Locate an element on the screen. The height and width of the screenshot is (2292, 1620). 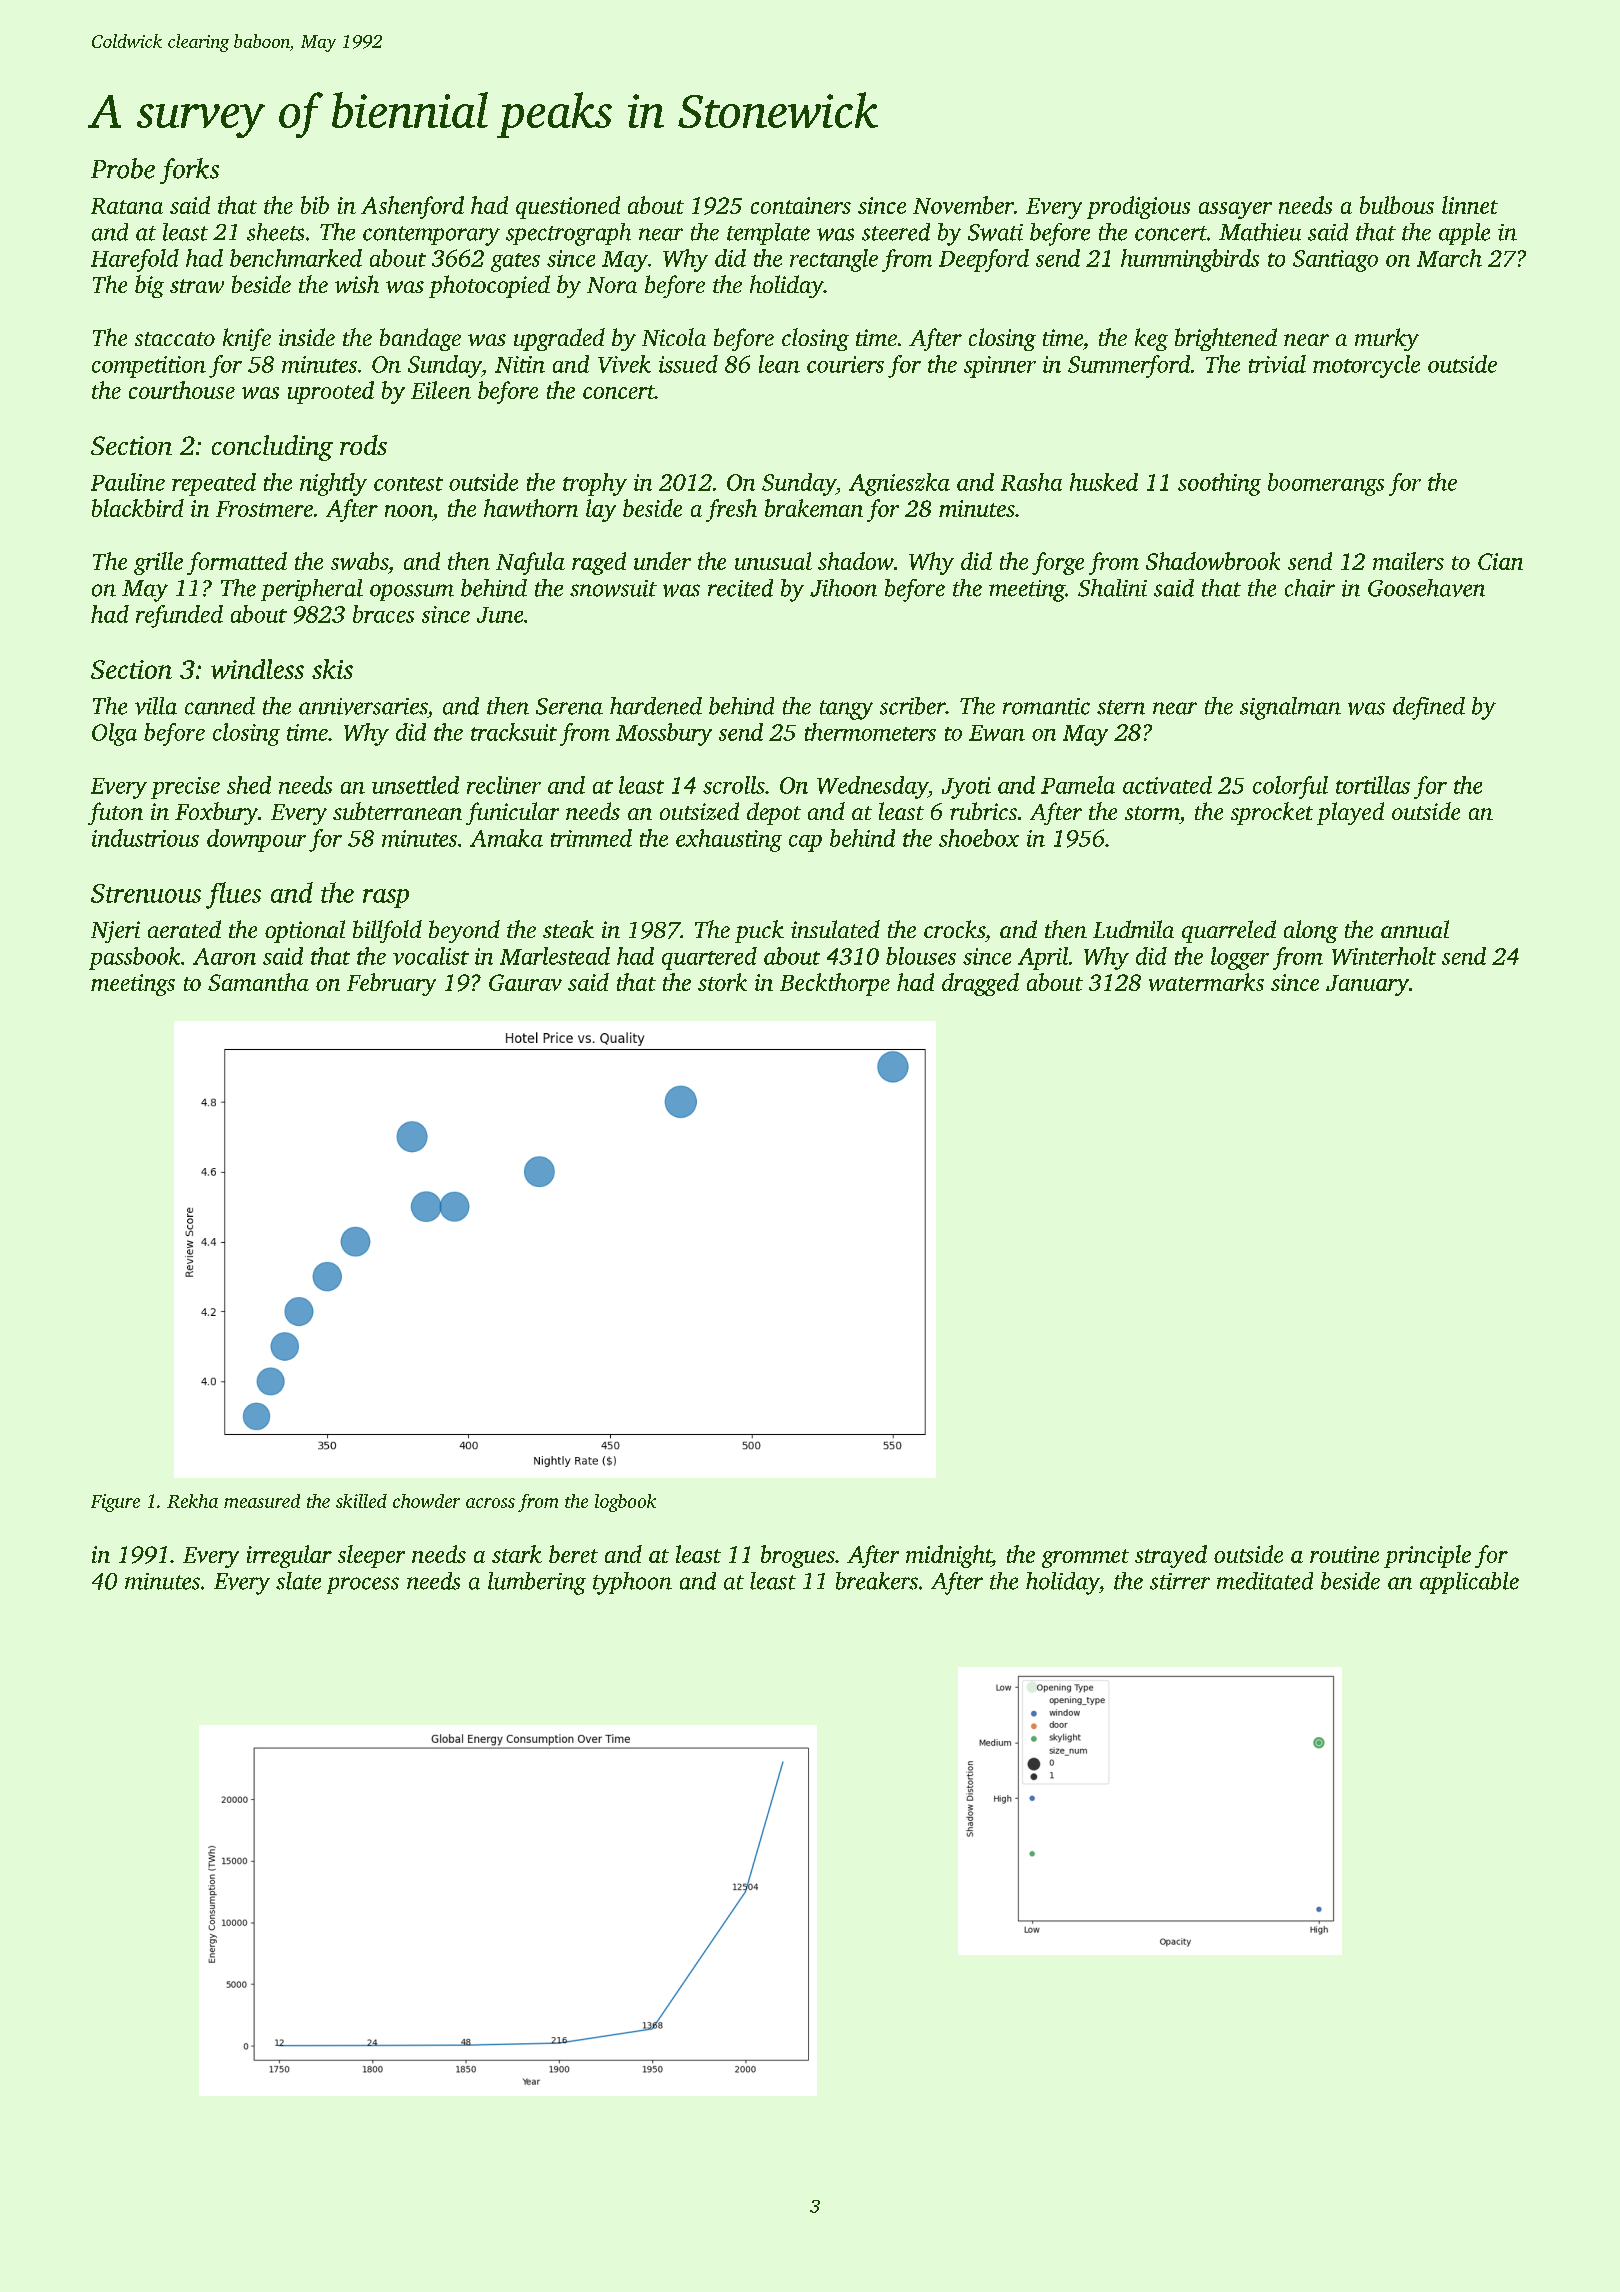
process is located at coordinates (363, 1585).
